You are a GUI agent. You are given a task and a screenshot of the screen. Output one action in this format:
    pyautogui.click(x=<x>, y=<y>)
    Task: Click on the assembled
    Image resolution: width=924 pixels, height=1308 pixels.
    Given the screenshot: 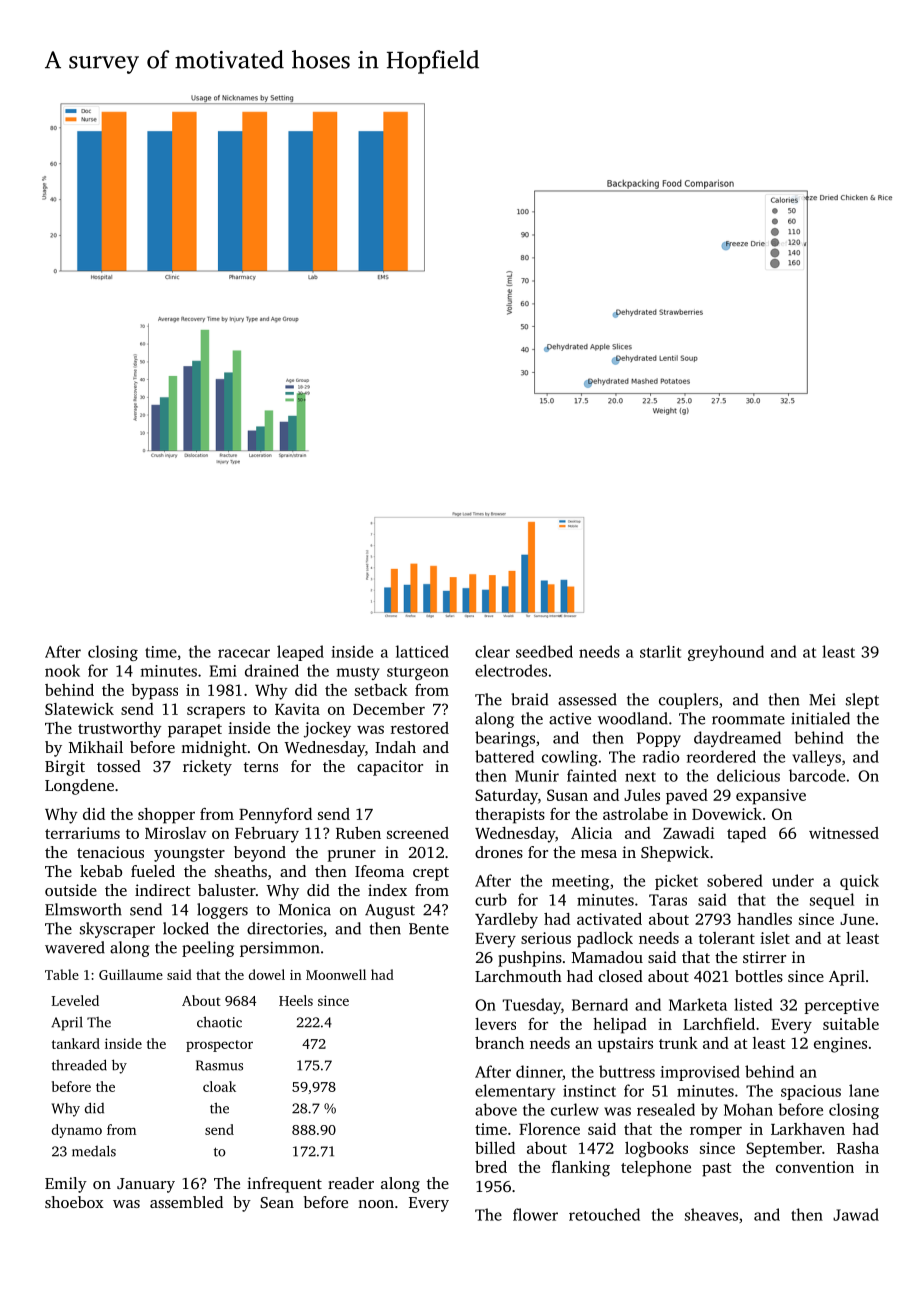 What is the action you would take?
    pyautogui.click(x=186, y=1202)
